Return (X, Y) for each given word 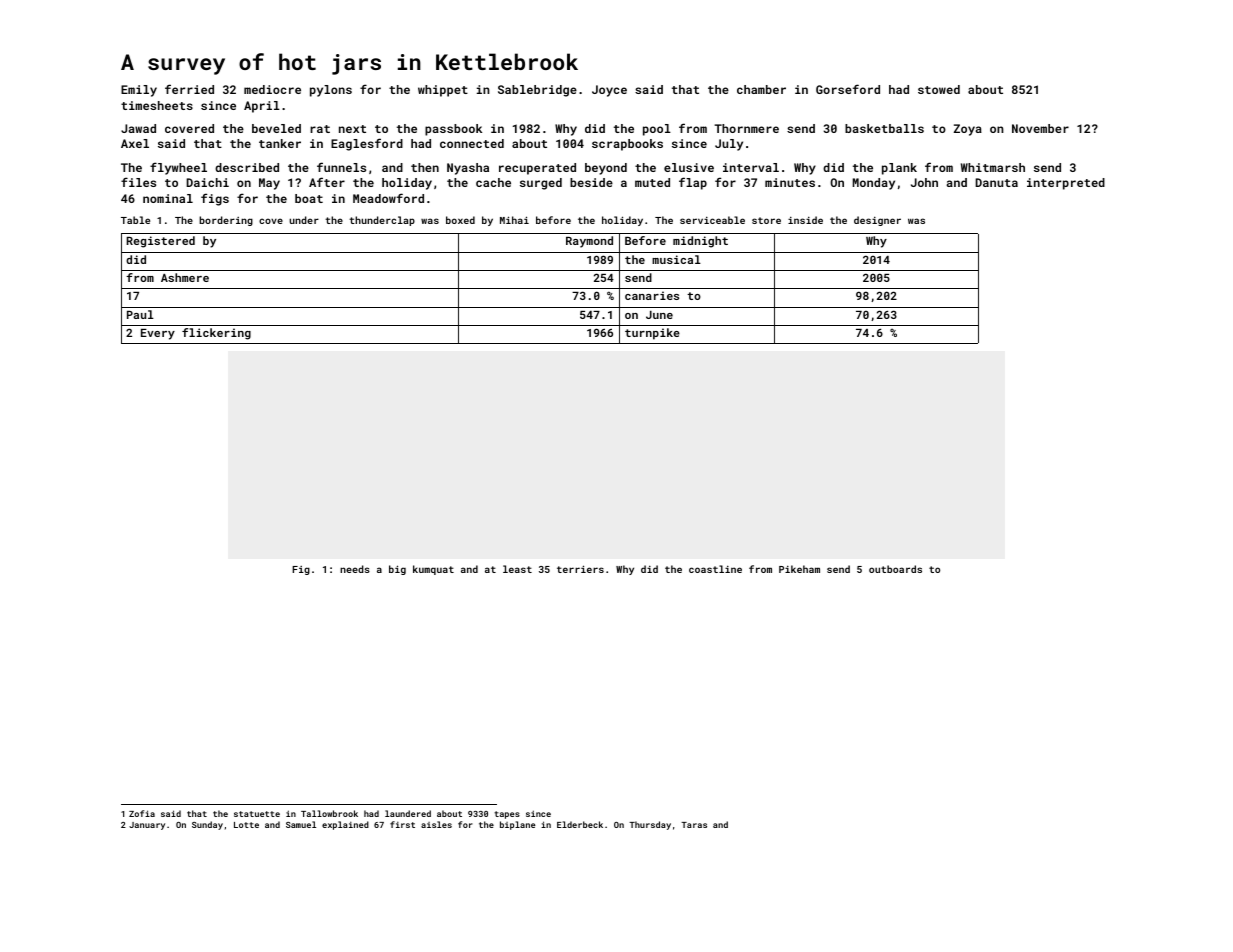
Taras (694, 825)
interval (751, 167)
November (1040, 128)
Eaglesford (367, 144)
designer (877, 221)
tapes (507, 815)
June (659, 315)
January (147, 826)
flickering (216, 334)
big (397, 570)
